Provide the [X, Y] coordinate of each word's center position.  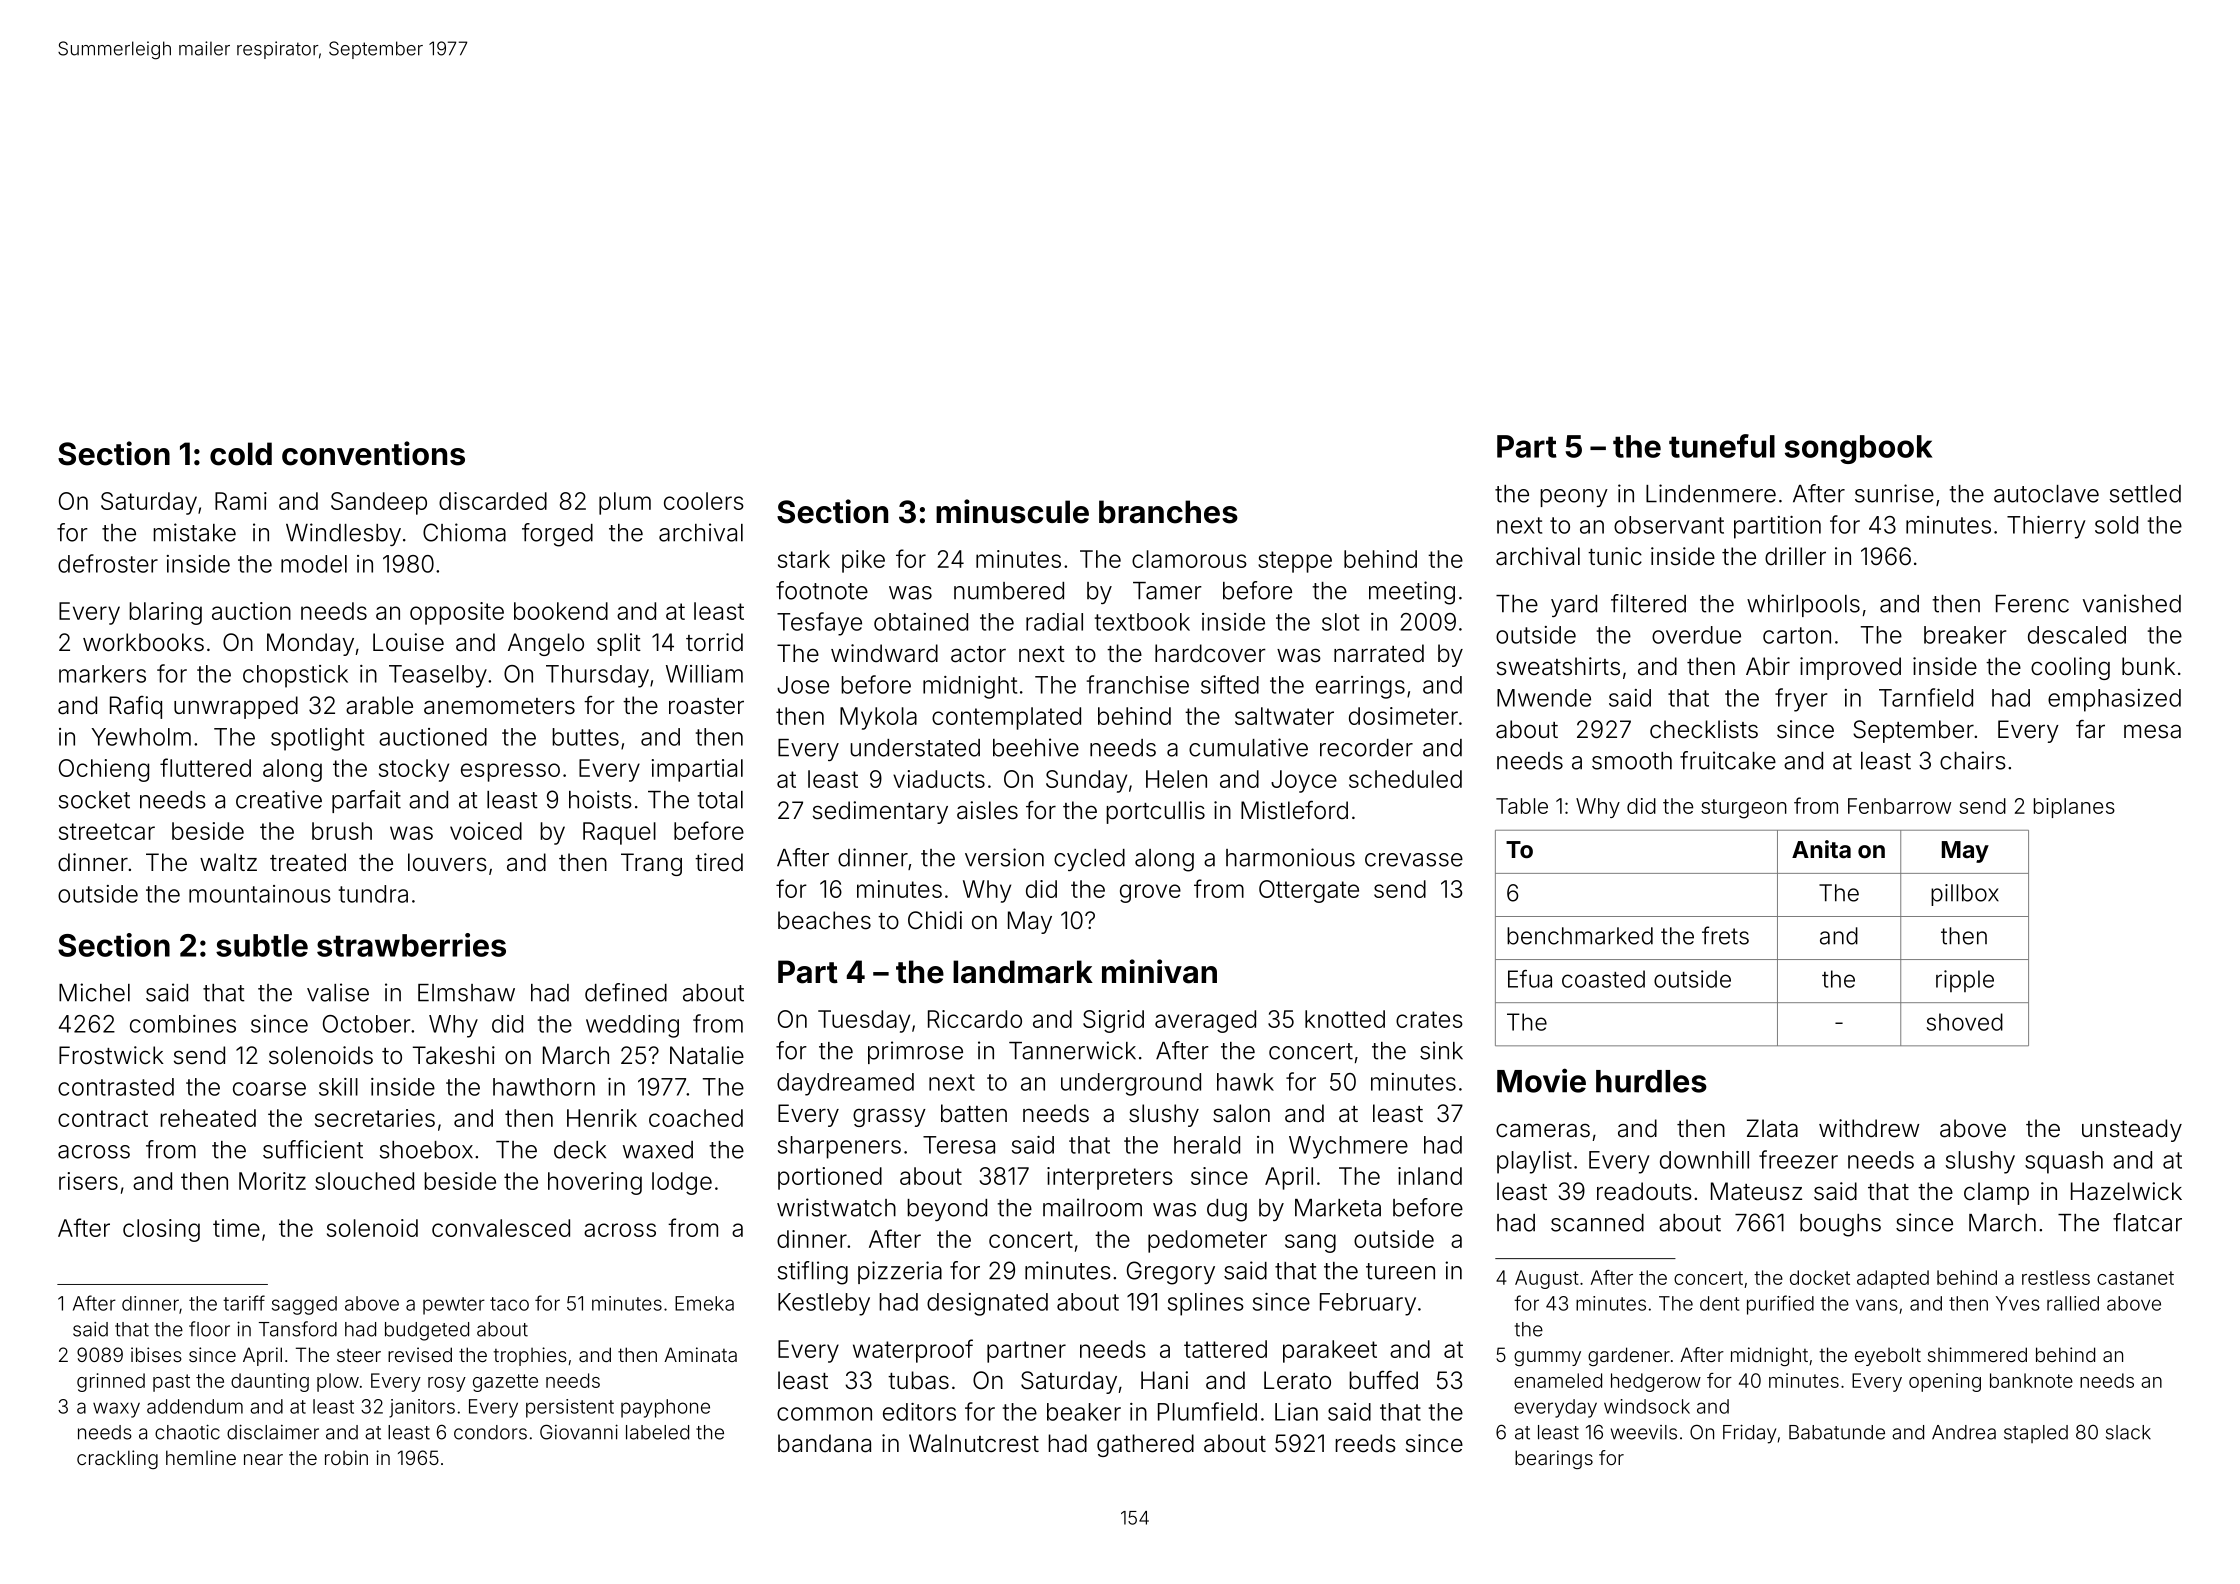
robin [346, 1457]
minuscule [1012, 511]
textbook [1142, 622]
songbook [1858, 449]
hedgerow [1656, 1382]
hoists [600, 799]
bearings [1554, 1459]
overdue [1696, 635]
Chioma [464, 532]
